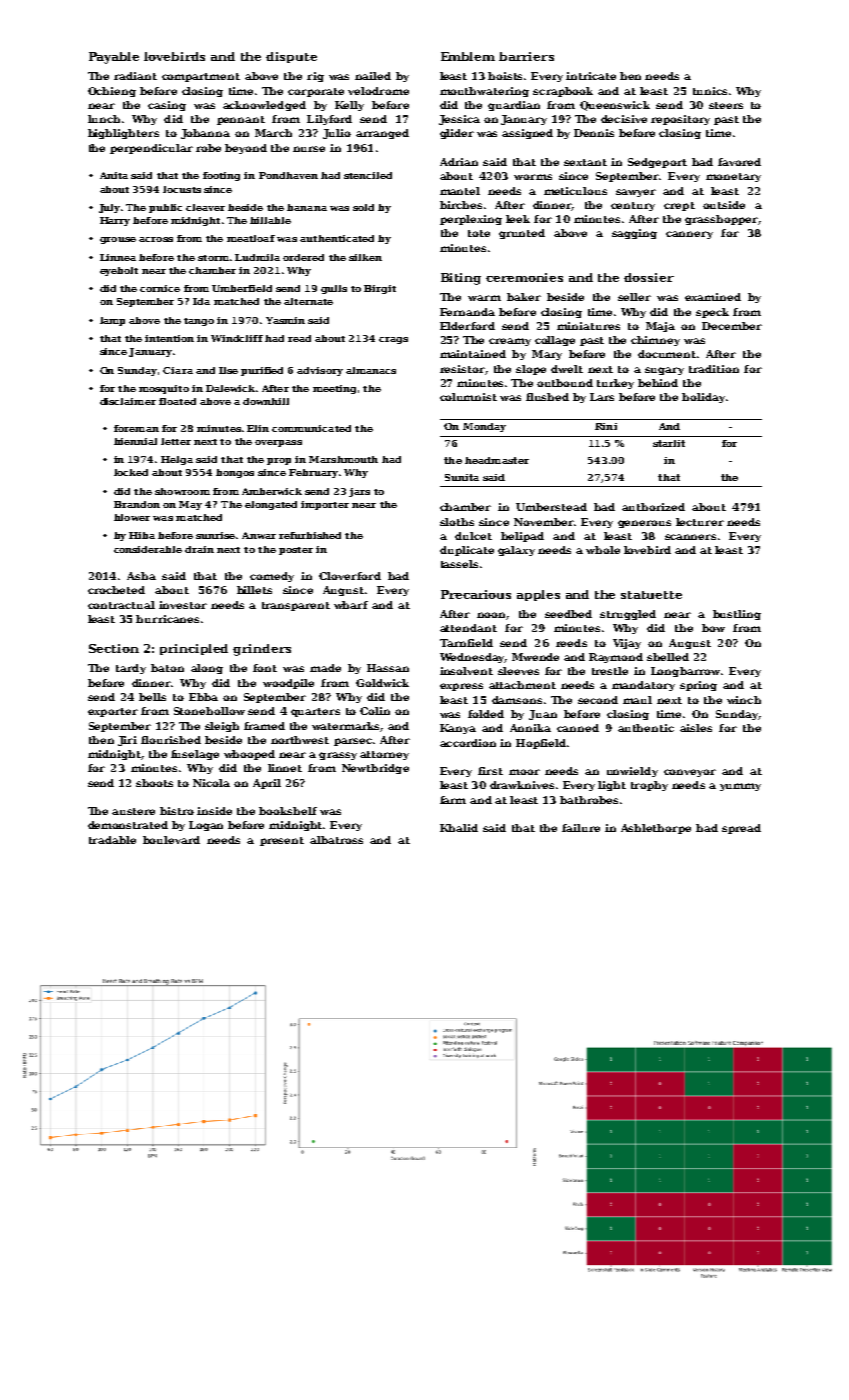  What do you see at coordinates (594, 133) in the document?
I see `Dennis` at bounding box center [594, 133].
